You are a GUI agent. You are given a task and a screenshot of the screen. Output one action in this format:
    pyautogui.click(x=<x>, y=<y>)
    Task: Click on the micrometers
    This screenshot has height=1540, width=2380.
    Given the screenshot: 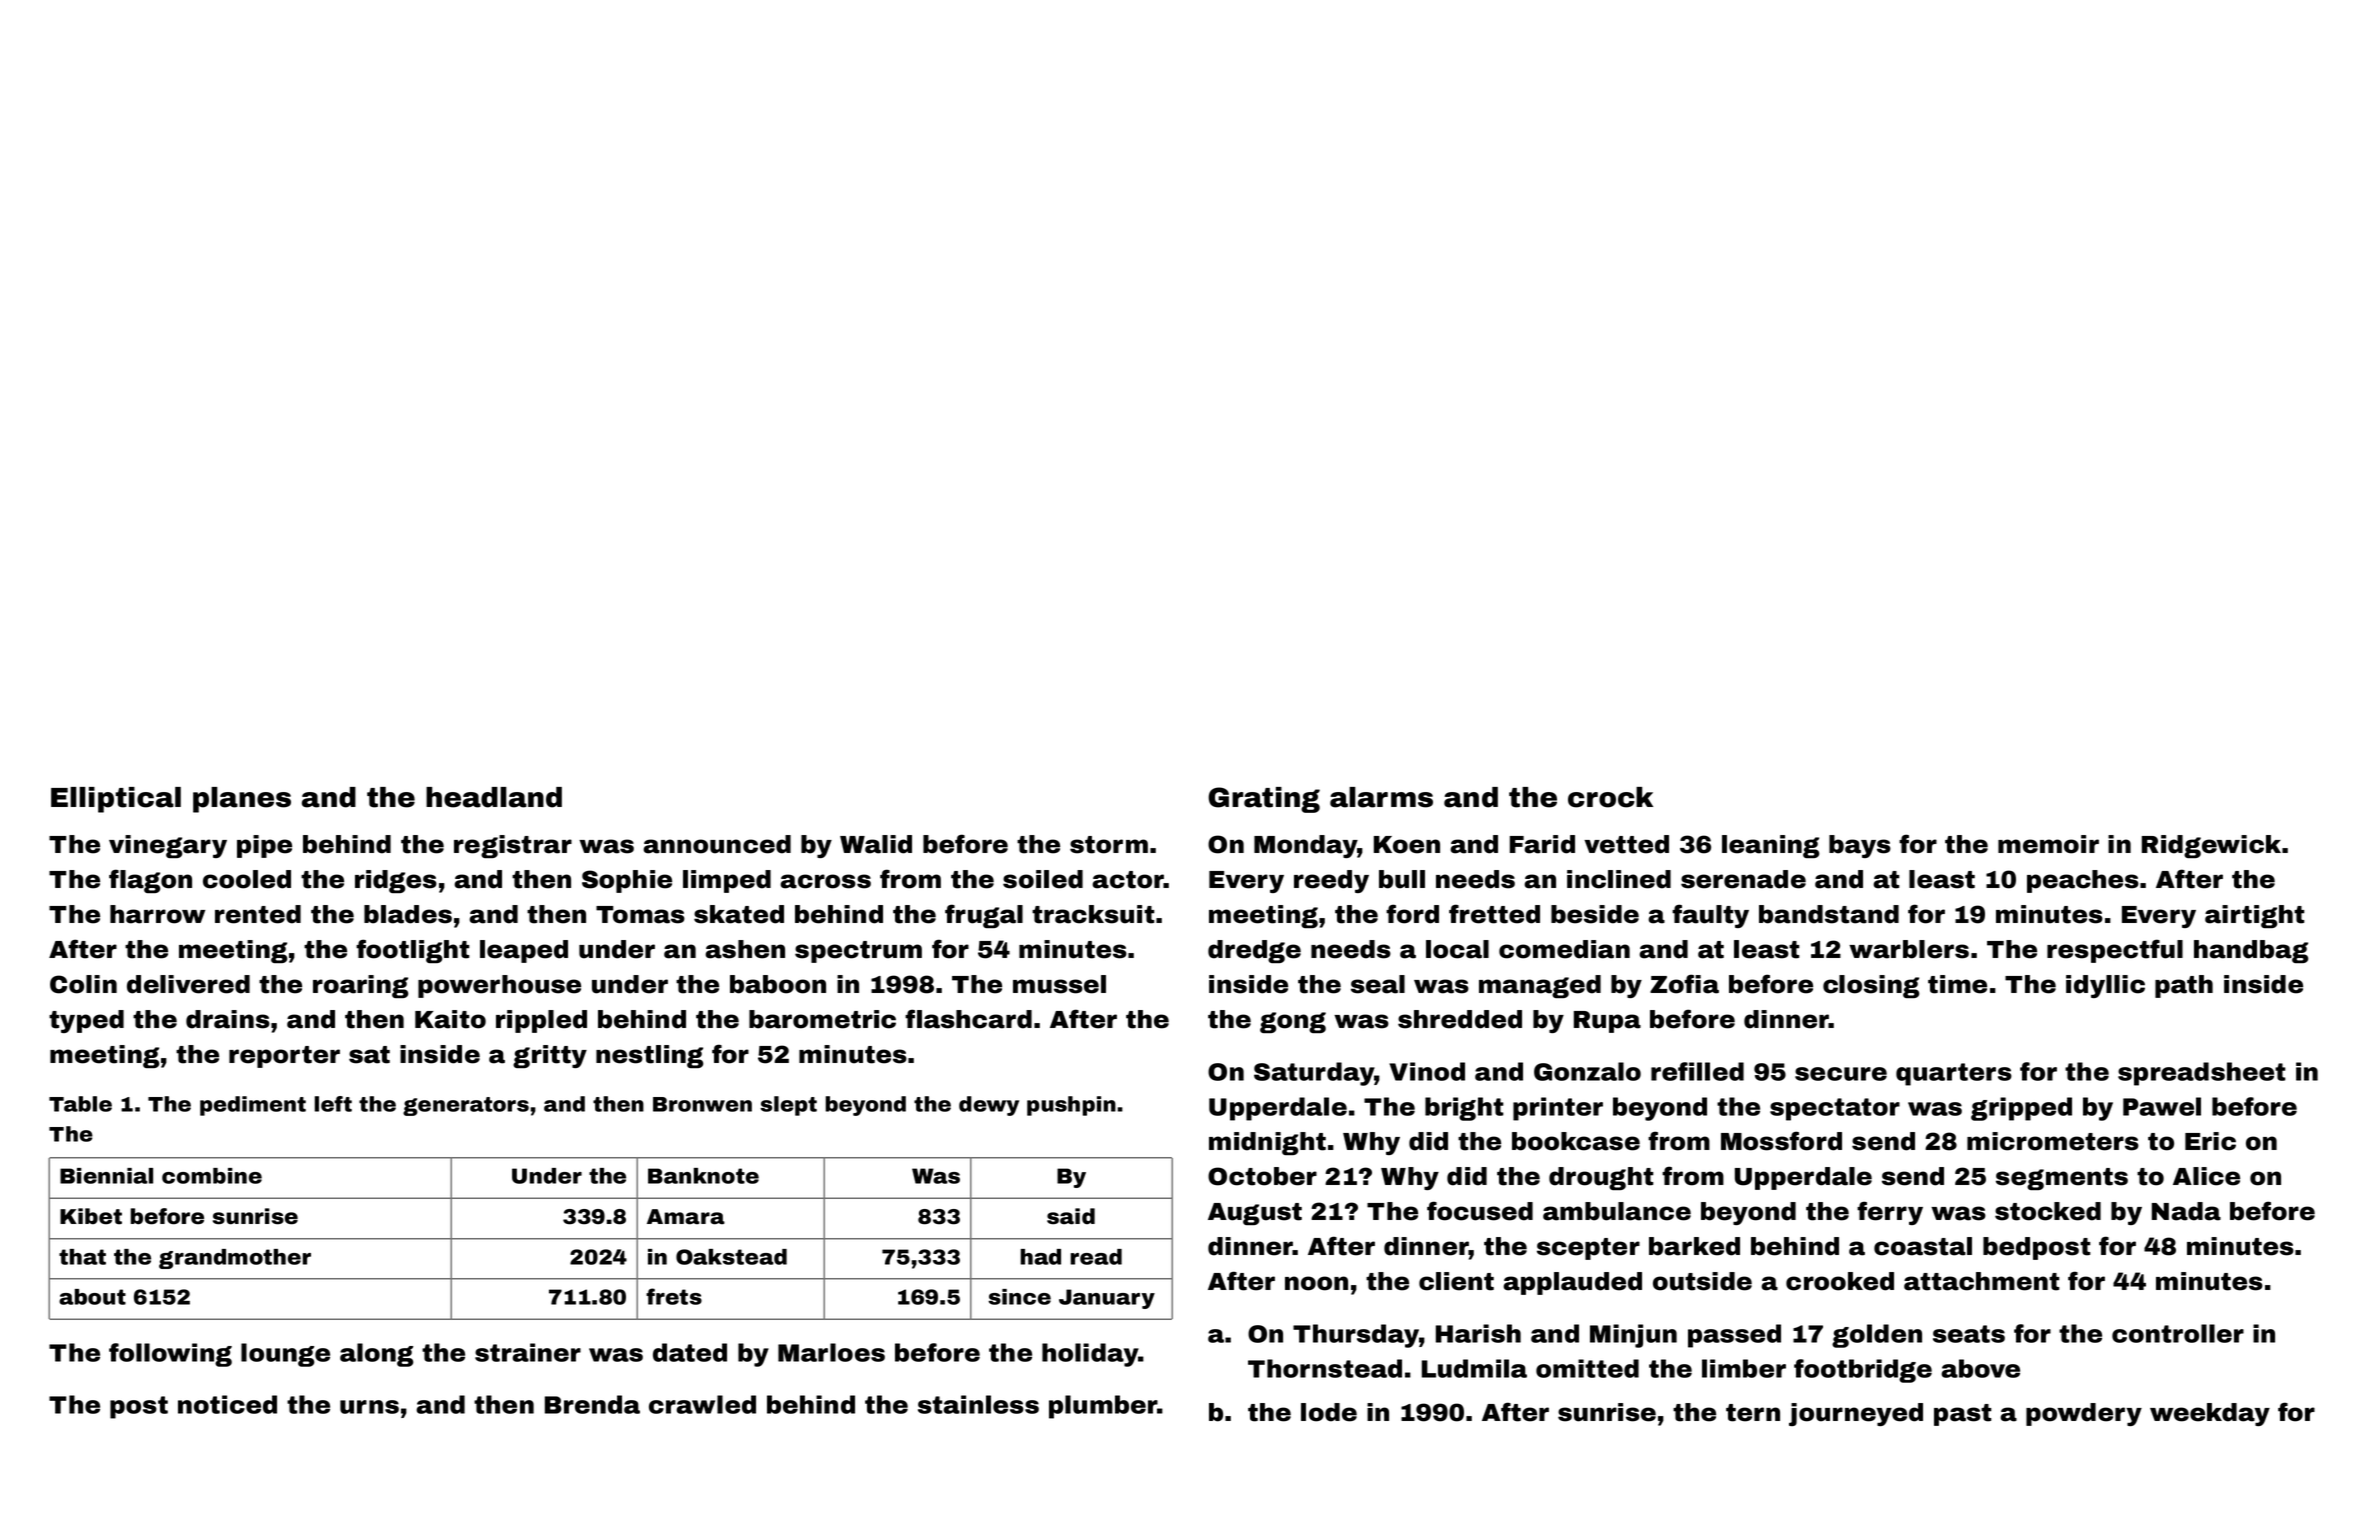 What is the action you would take?
    pyautogui.click(x=2053, y=1141)
